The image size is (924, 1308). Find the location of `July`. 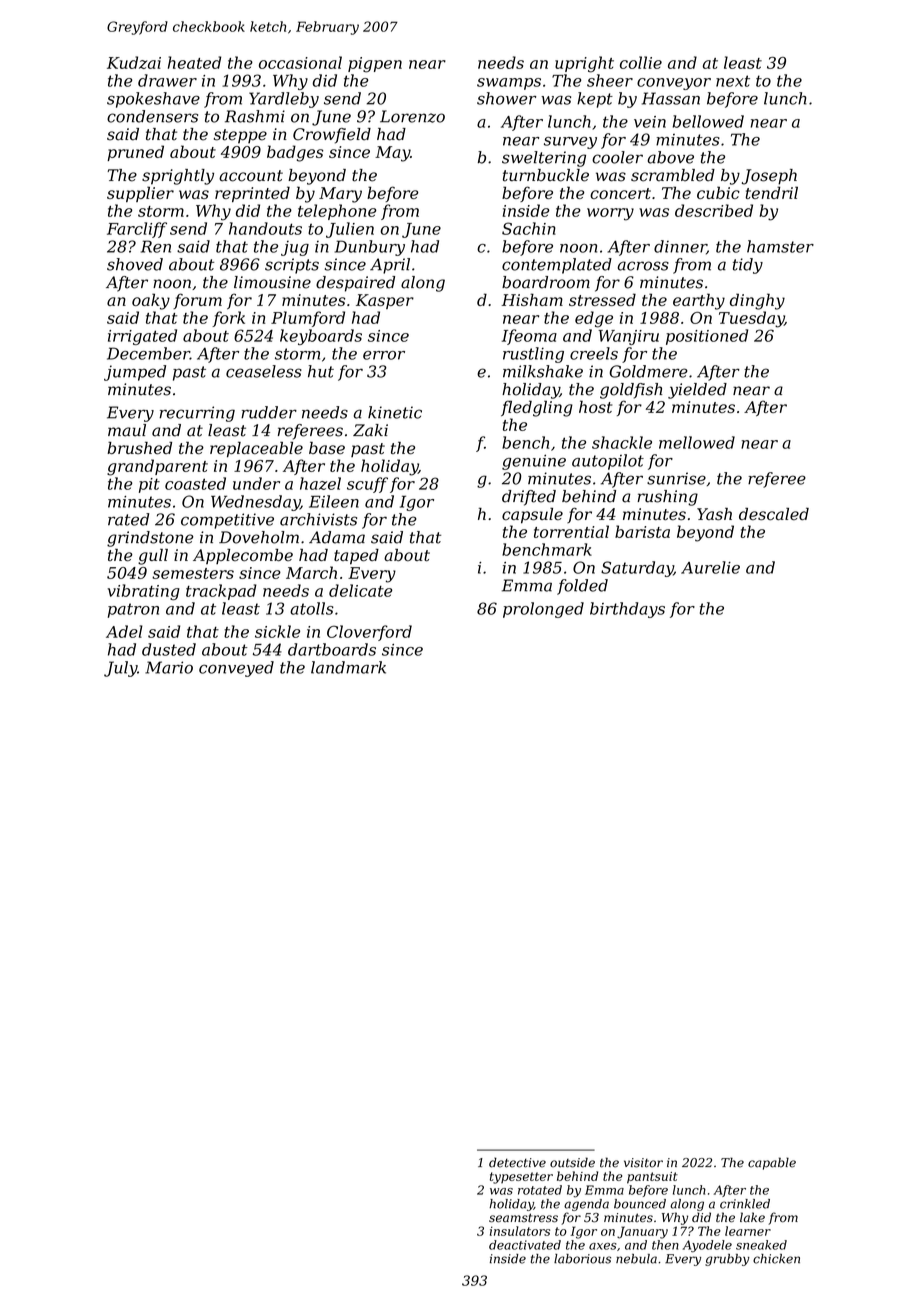

July is located at coordinates (120, 669).
